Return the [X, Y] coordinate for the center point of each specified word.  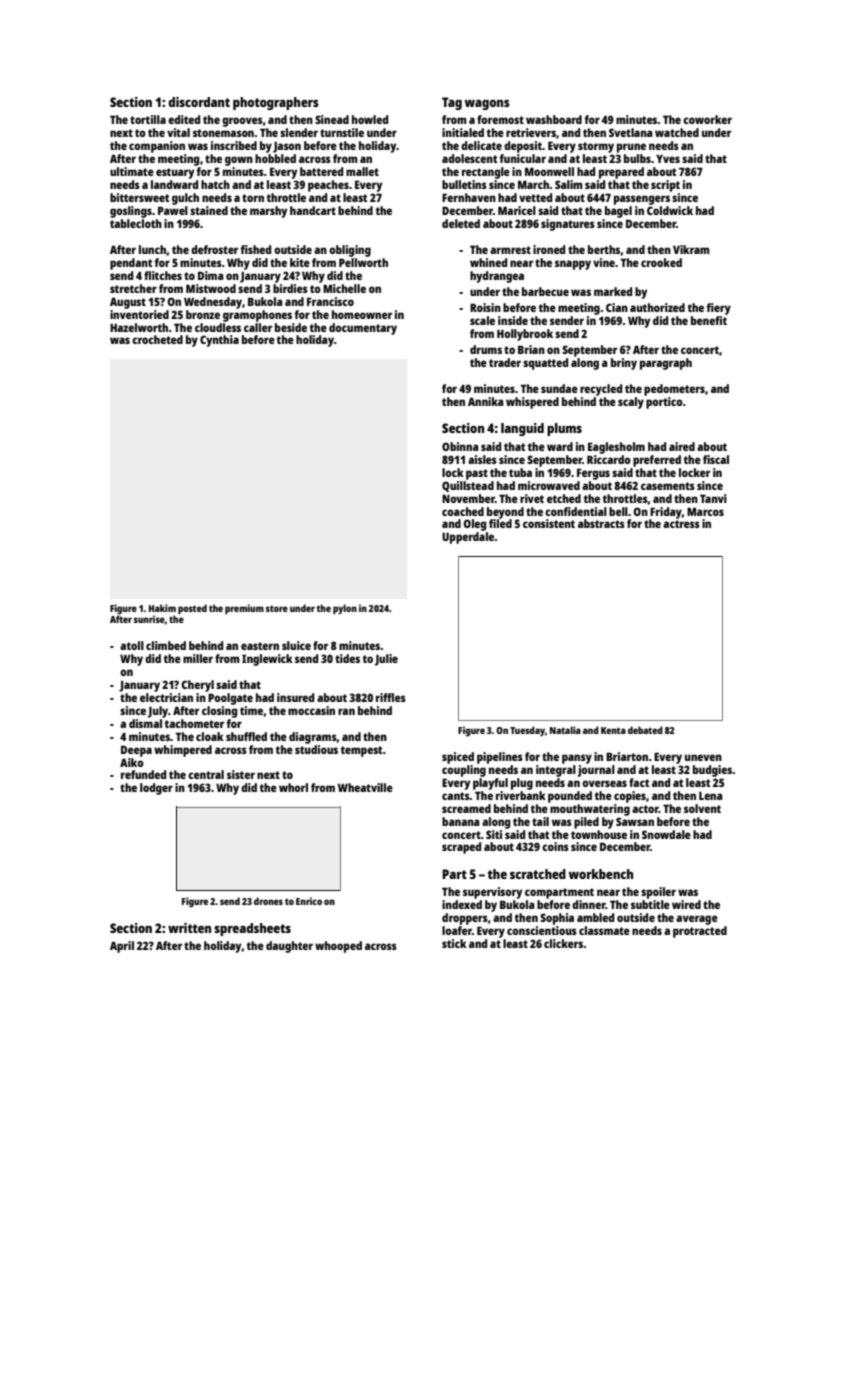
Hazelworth [139, 327]
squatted [545, 364]
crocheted [157, 339]
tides [347, 658]
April [122, 947]
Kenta [613, 730]
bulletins [464, 184]
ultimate [132, 171]
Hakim [162, 608]
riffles [391, 697]
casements [668, 486]
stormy [596, 147]
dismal [145, 723]
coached [463, 511]
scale [482, 320]
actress [681, 524]
